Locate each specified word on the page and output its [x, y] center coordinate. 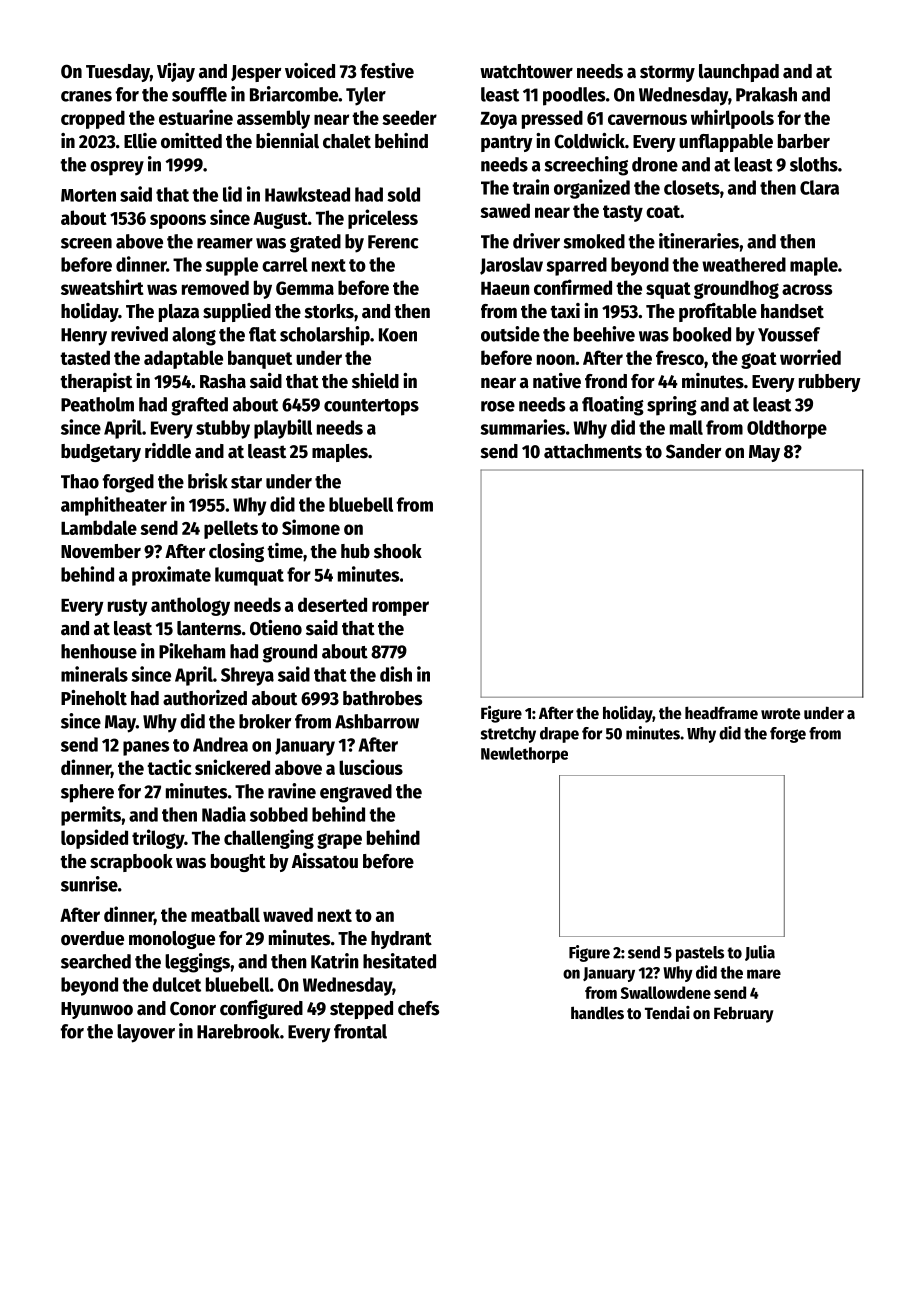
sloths [814, 164]
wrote [780, 714]
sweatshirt [102, 287]
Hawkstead [307, 194]
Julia [760, 953]
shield [375, 381]
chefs [418, 1008]
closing [236, 552]
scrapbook [131, 863]
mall [686, 427]
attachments [593, 451]
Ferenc [393, 242]
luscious [371, 767]
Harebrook [238, 1031]
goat [759, 360]
